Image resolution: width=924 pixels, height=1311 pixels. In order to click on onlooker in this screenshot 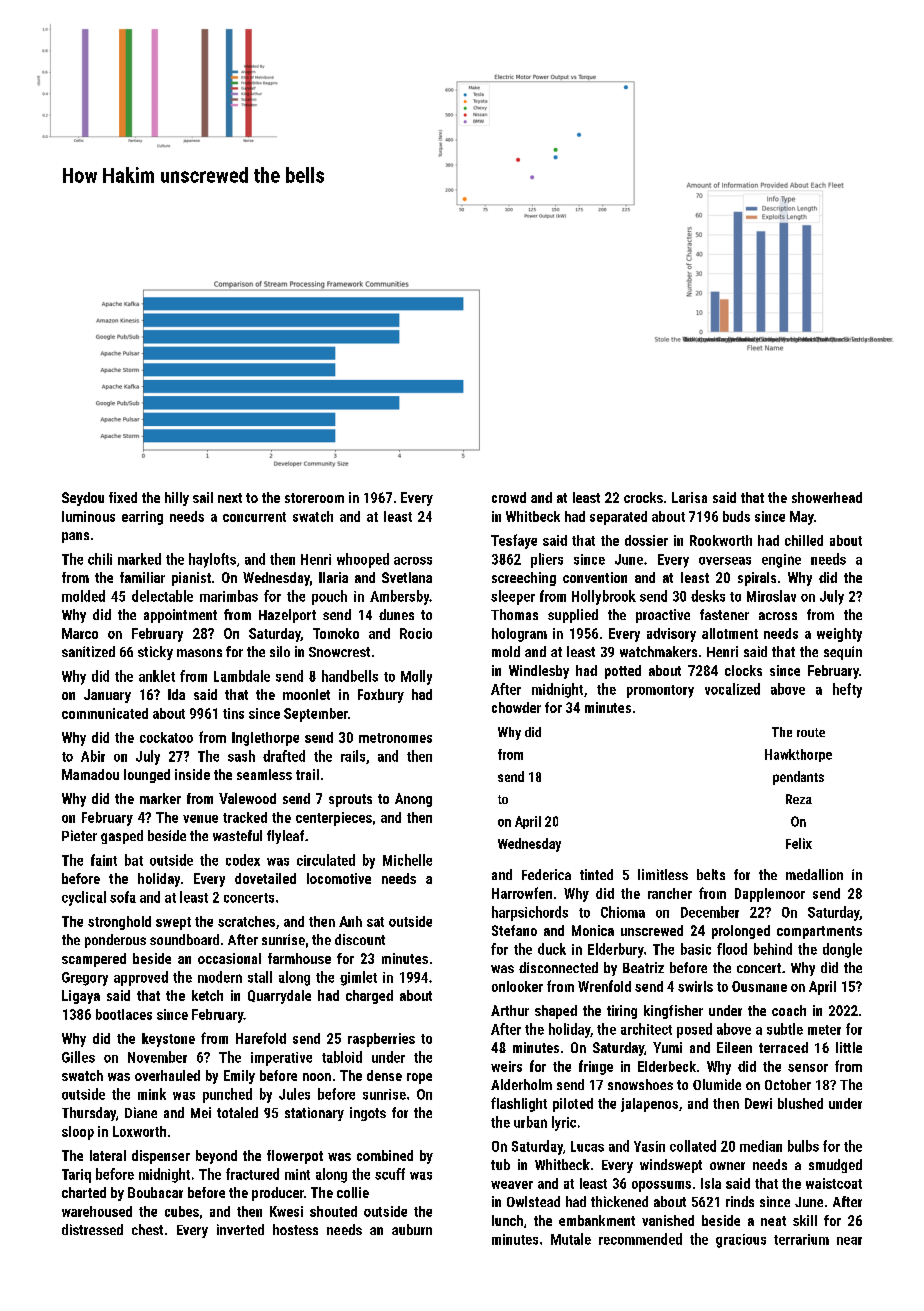, I will do `click(517, 986)`.
